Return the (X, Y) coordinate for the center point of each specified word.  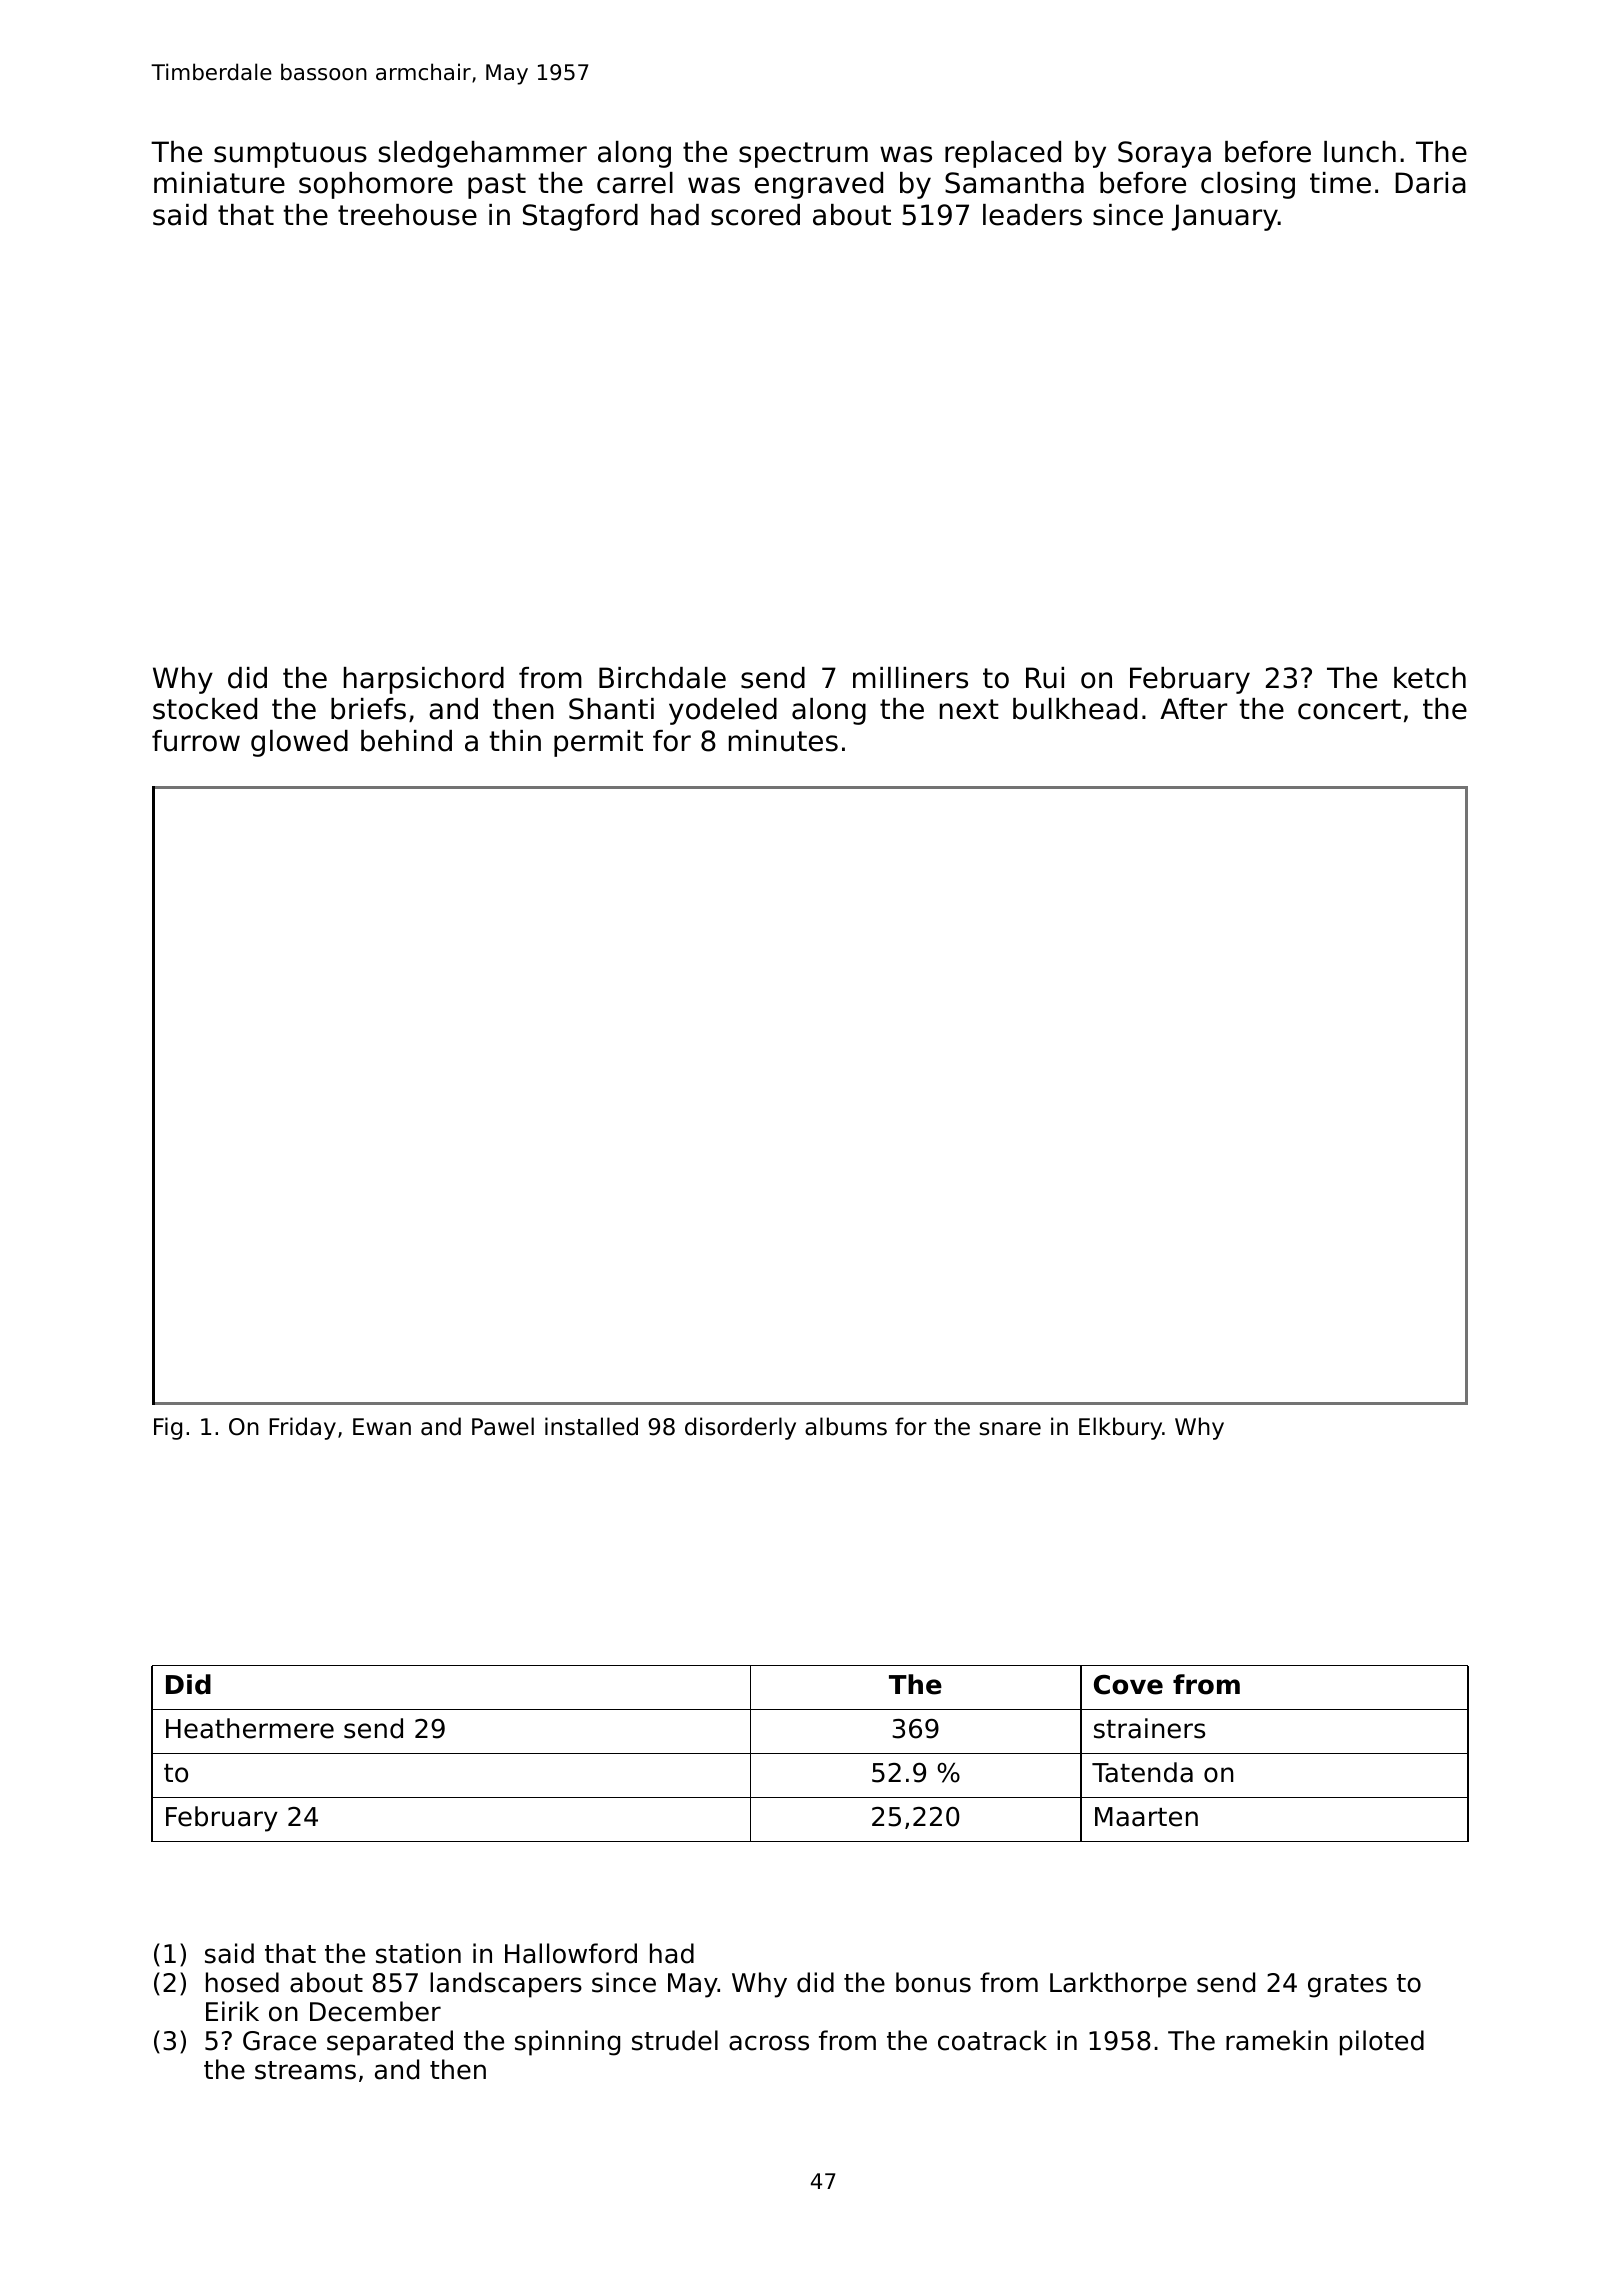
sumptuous (290, 155)
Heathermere (250, 1728)
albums (846, 1426)
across (769, 2043)
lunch (1360, 152)
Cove (1128, 1685)
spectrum (803, 155)
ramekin (1277, 2040)
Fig (168, 1428)
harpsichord (424, 680)
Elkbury (1120, 1428)
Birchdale (662, 678)
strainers (1149, 1728)
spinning (567, 2043)
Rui (1045, 678)
